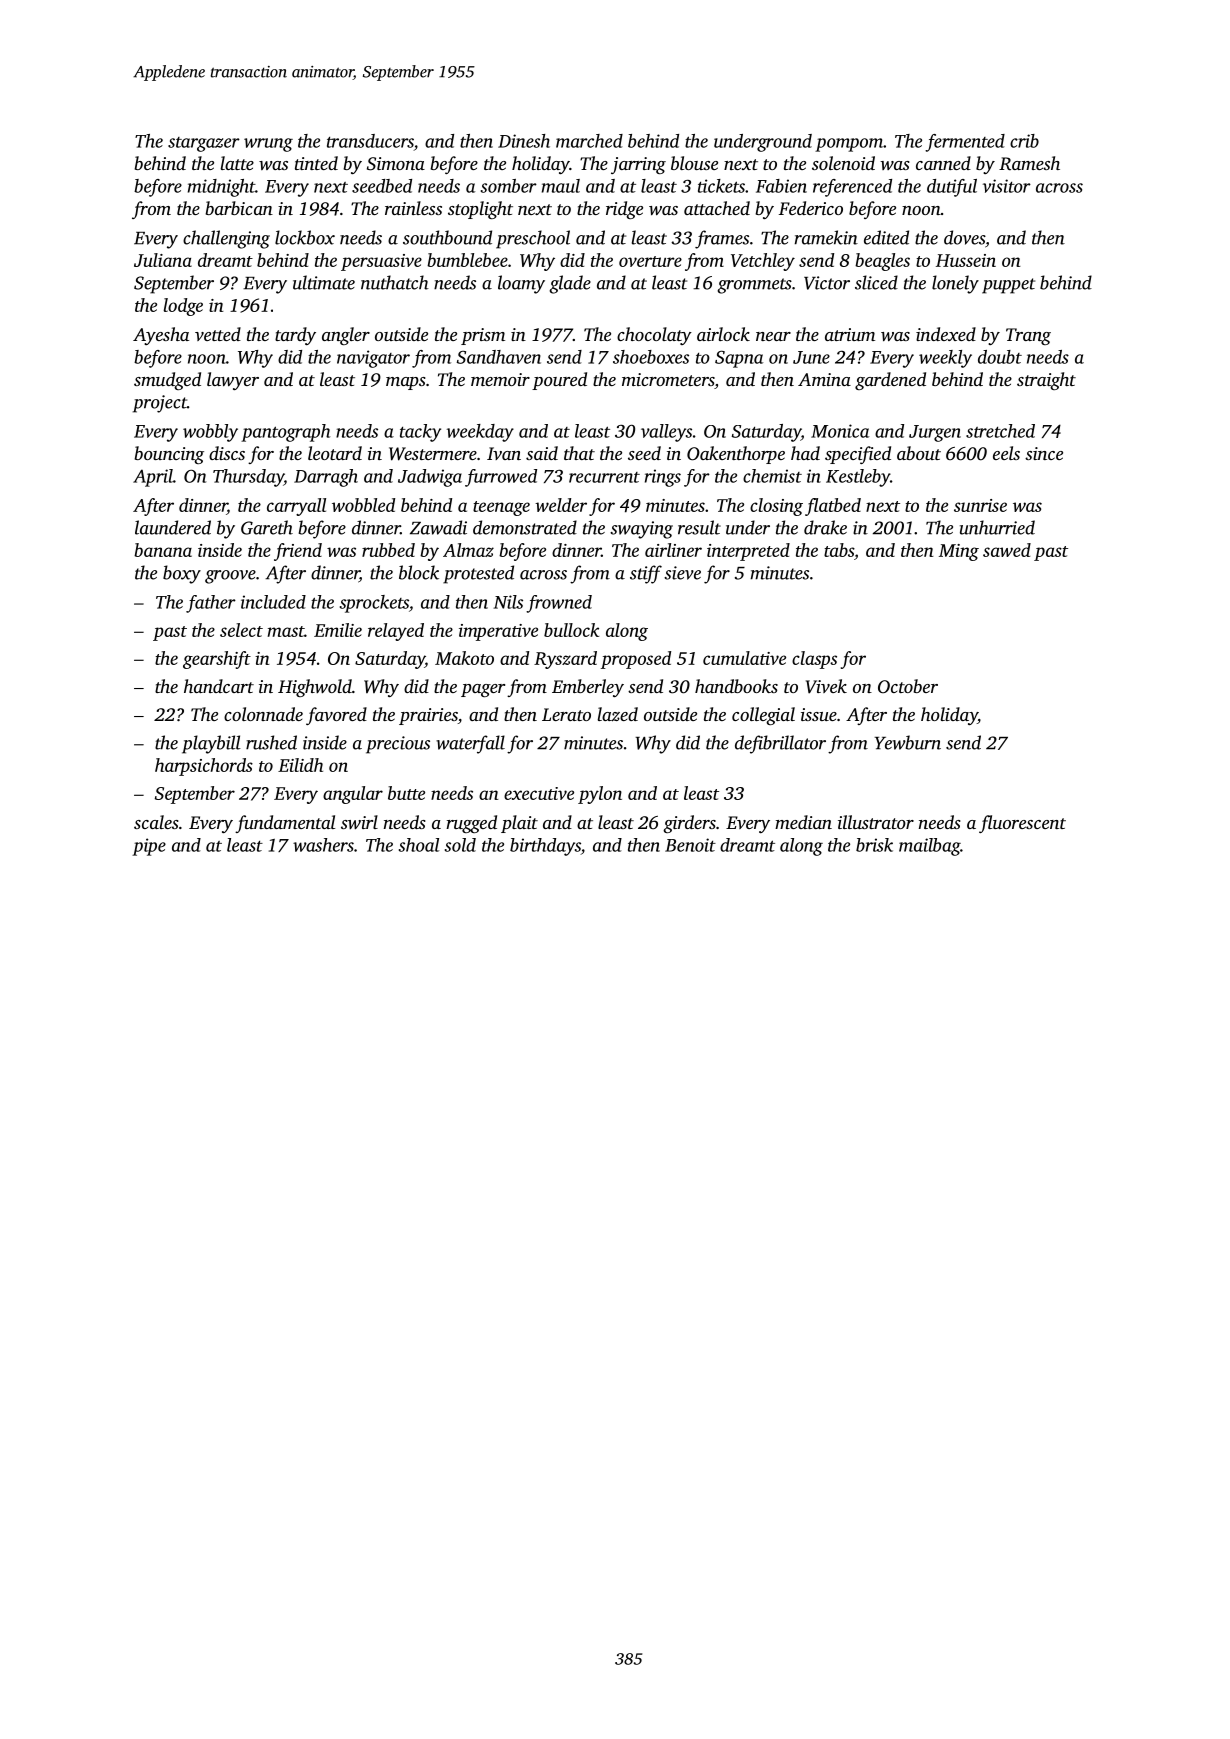 The height and width of the document is (1739, 1230). I want to click on washers, so click(323, 845).
